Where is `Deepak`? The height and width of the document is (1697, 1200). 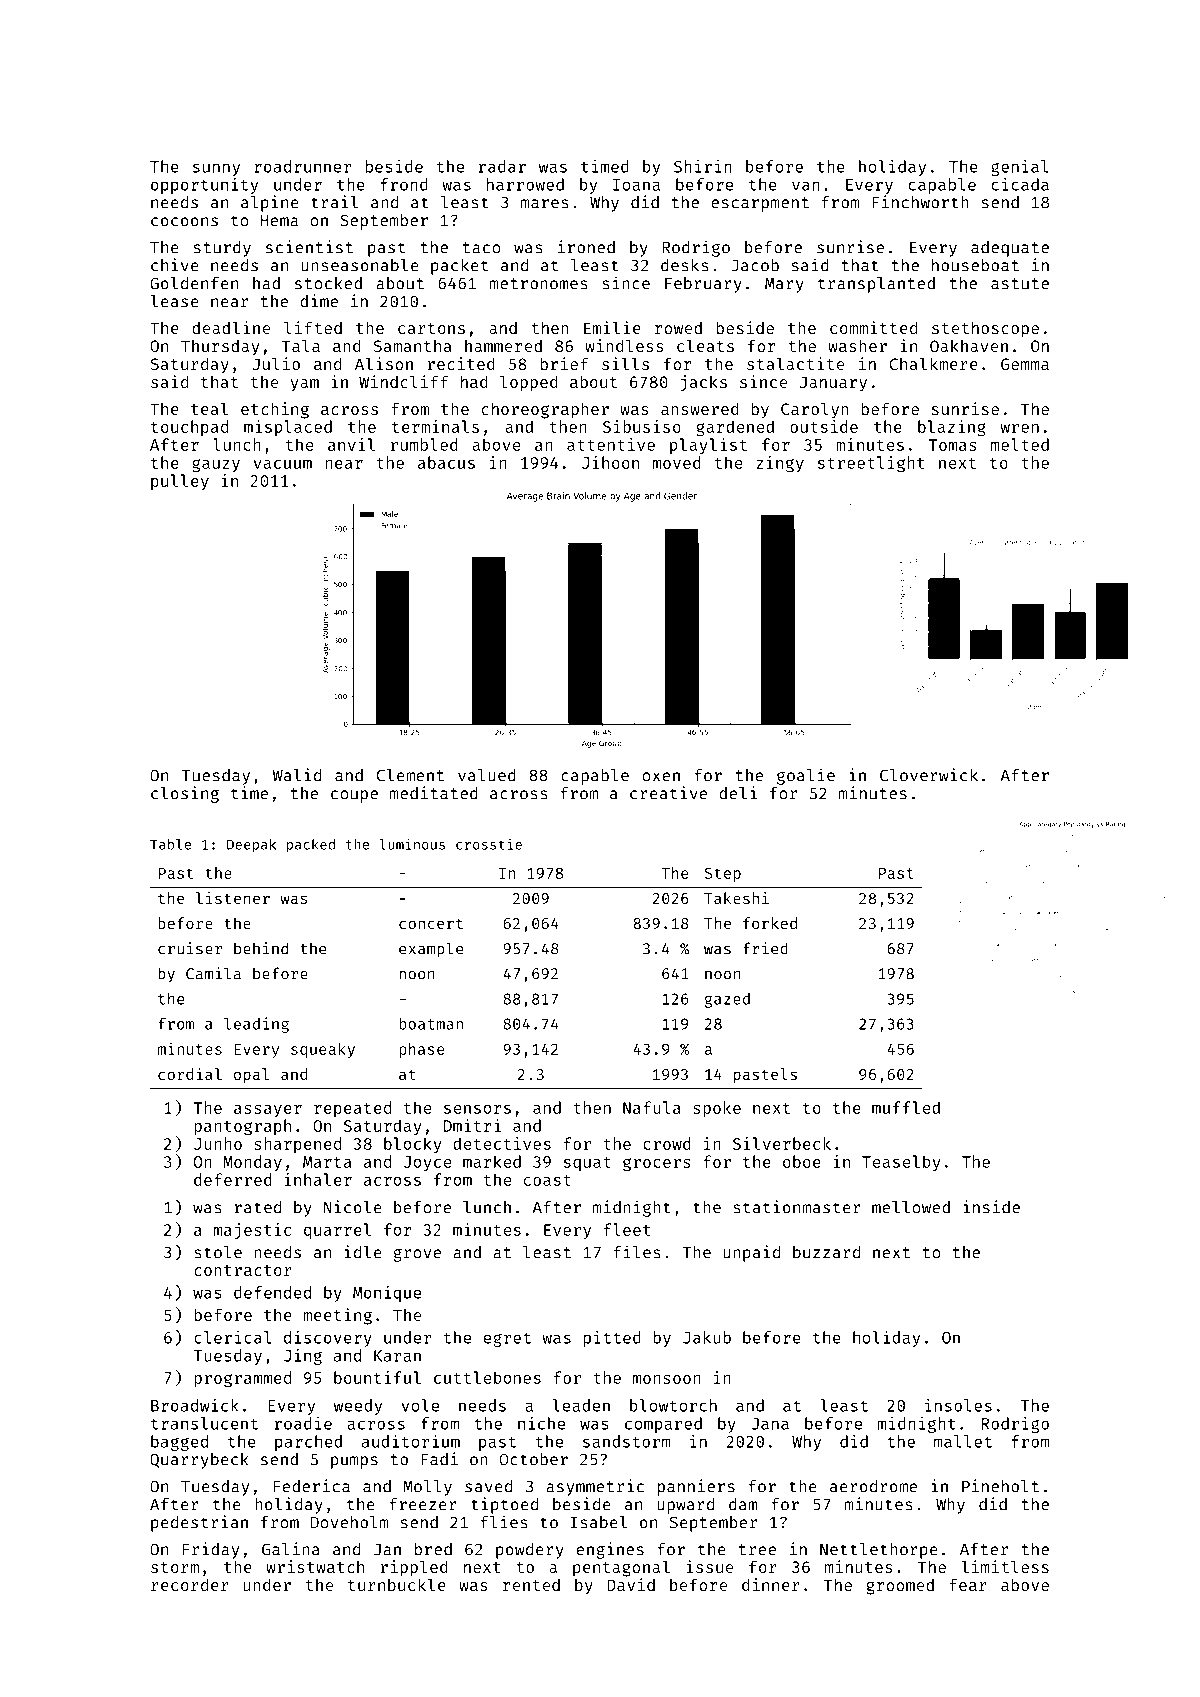
Deepak is located at coordinates (251, 846).
